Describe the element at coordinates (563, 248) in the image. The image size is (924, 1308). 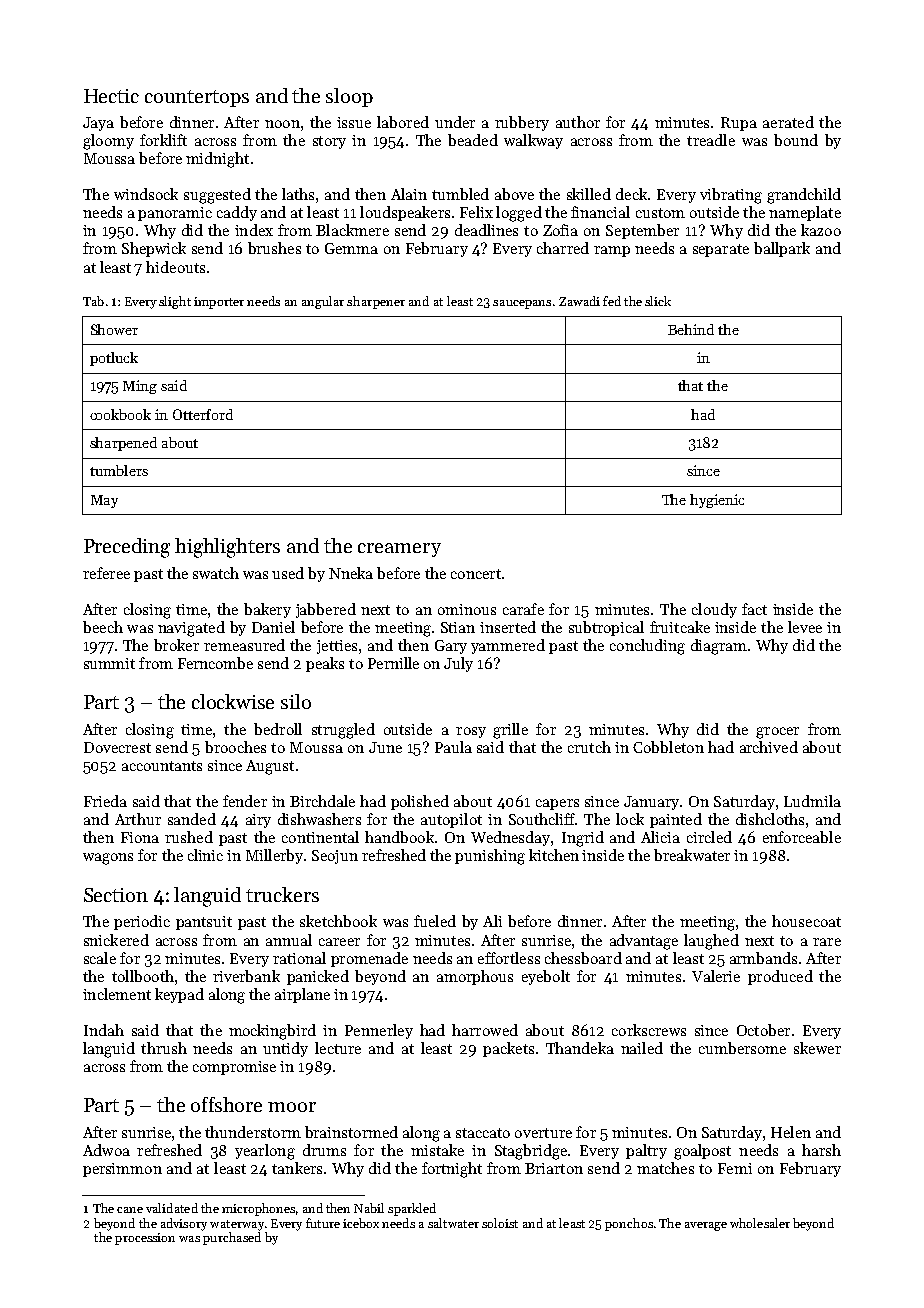
I see `charred` at that location.
